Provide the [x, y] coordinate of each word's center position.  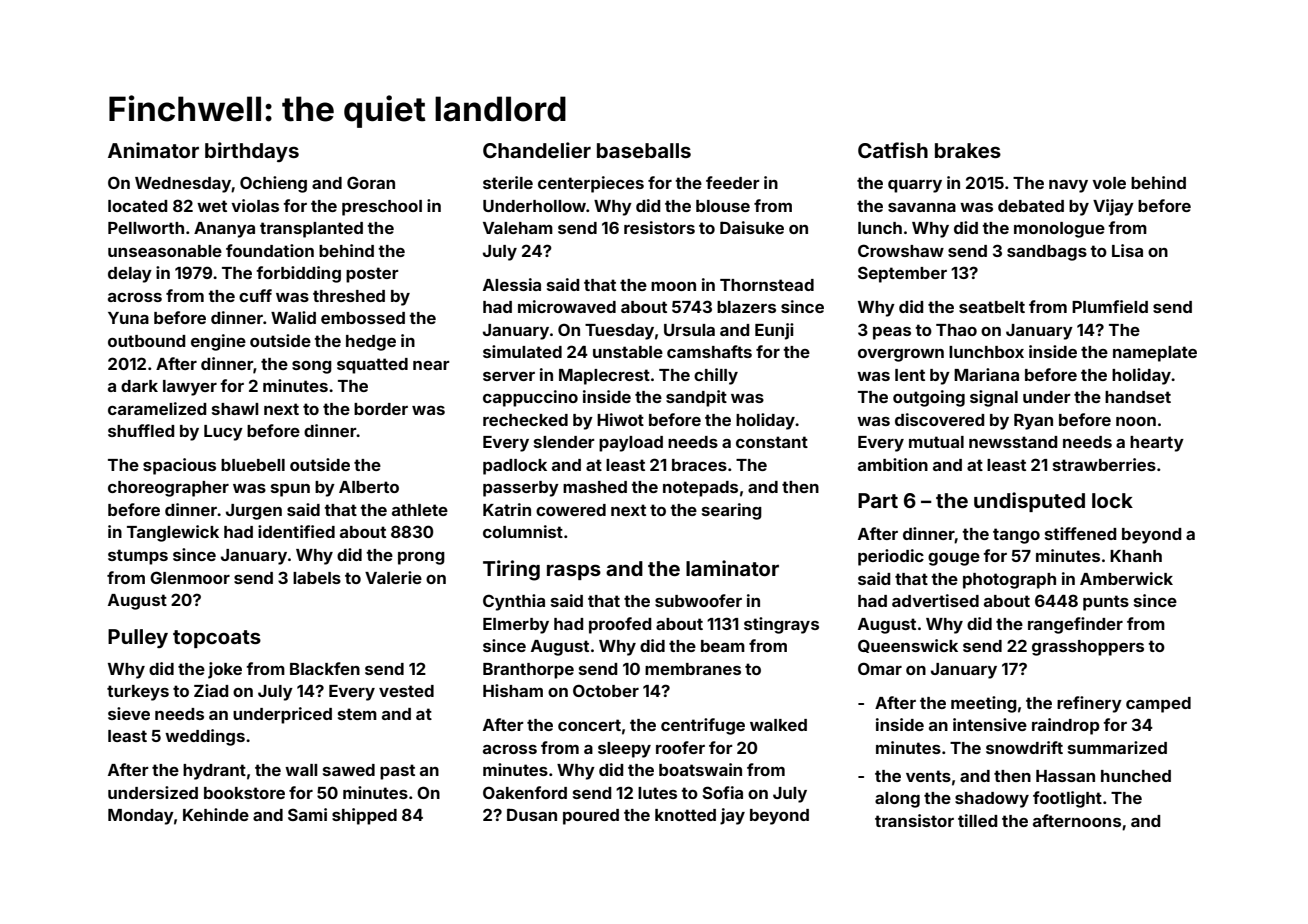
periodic [891, 557]
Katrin [507, 509]
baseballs [644, 150]
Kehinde [216, 814]
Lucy [223, 433]
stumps [138, 557]
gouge [954, 559]
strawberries [1104, 464]
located [138, 206]
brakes [968, 150]
